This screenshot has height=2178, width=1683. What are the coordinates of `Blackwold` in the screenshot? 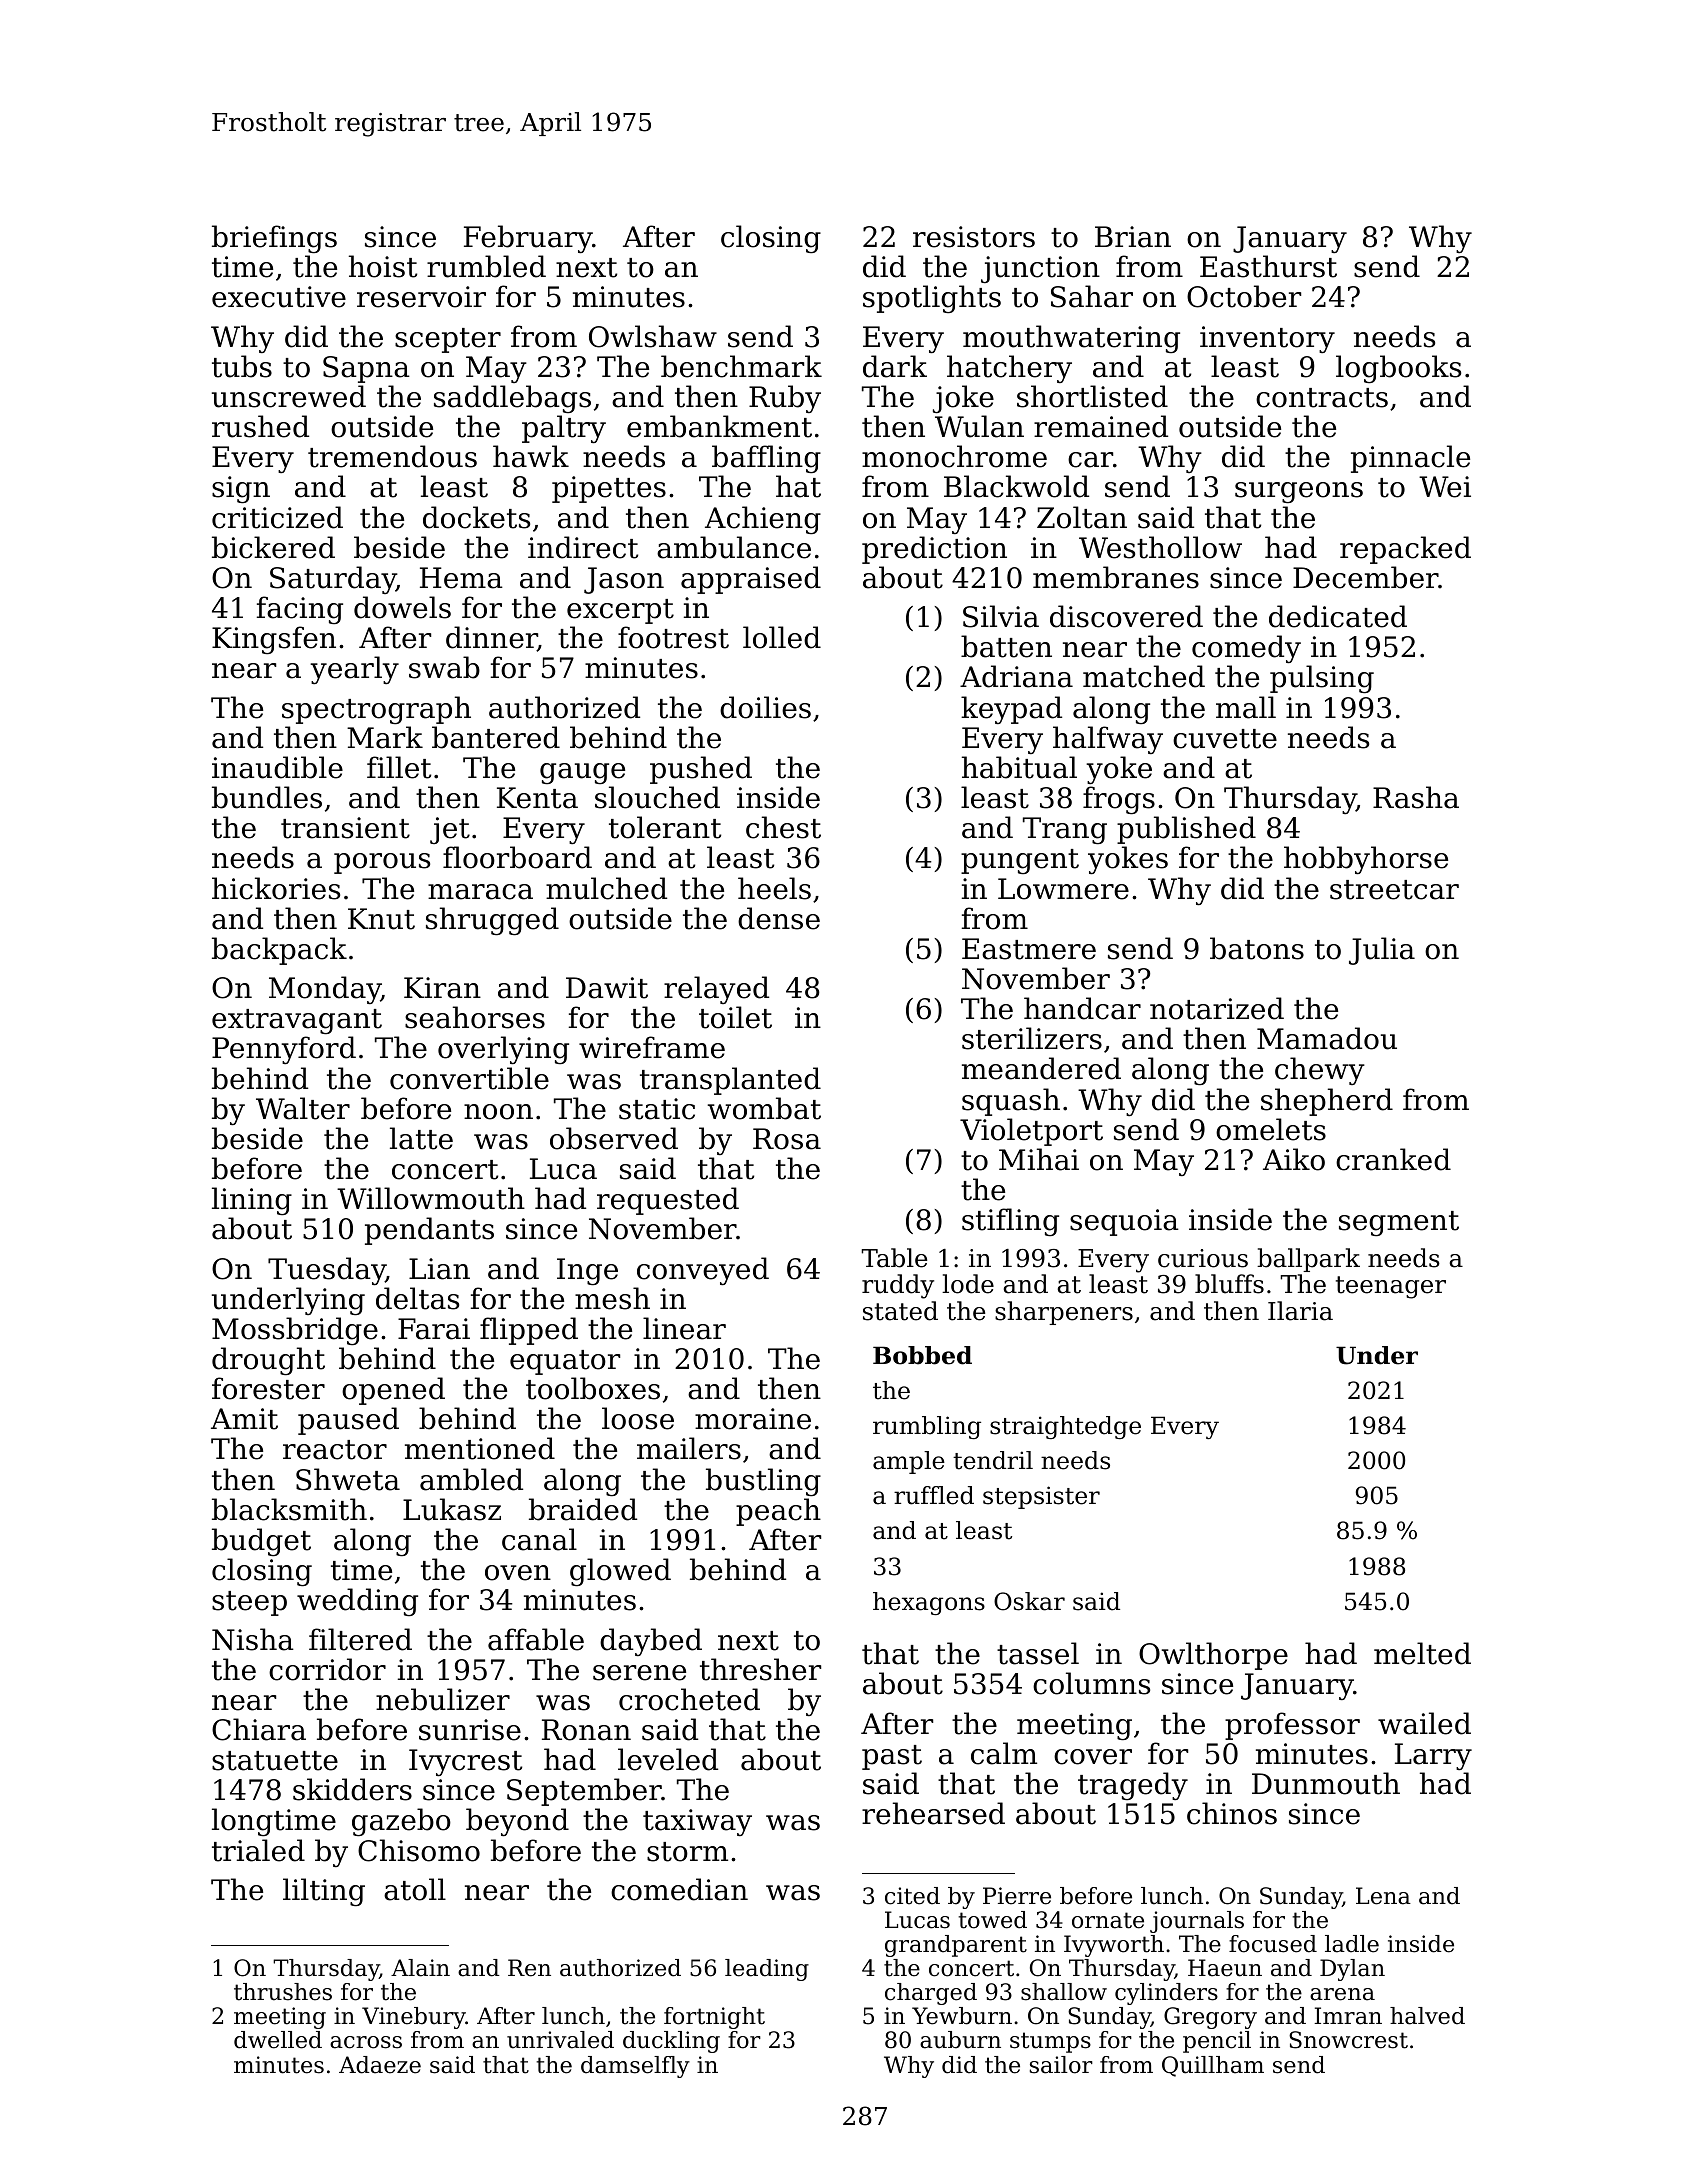 It's located at (1016, 486).
